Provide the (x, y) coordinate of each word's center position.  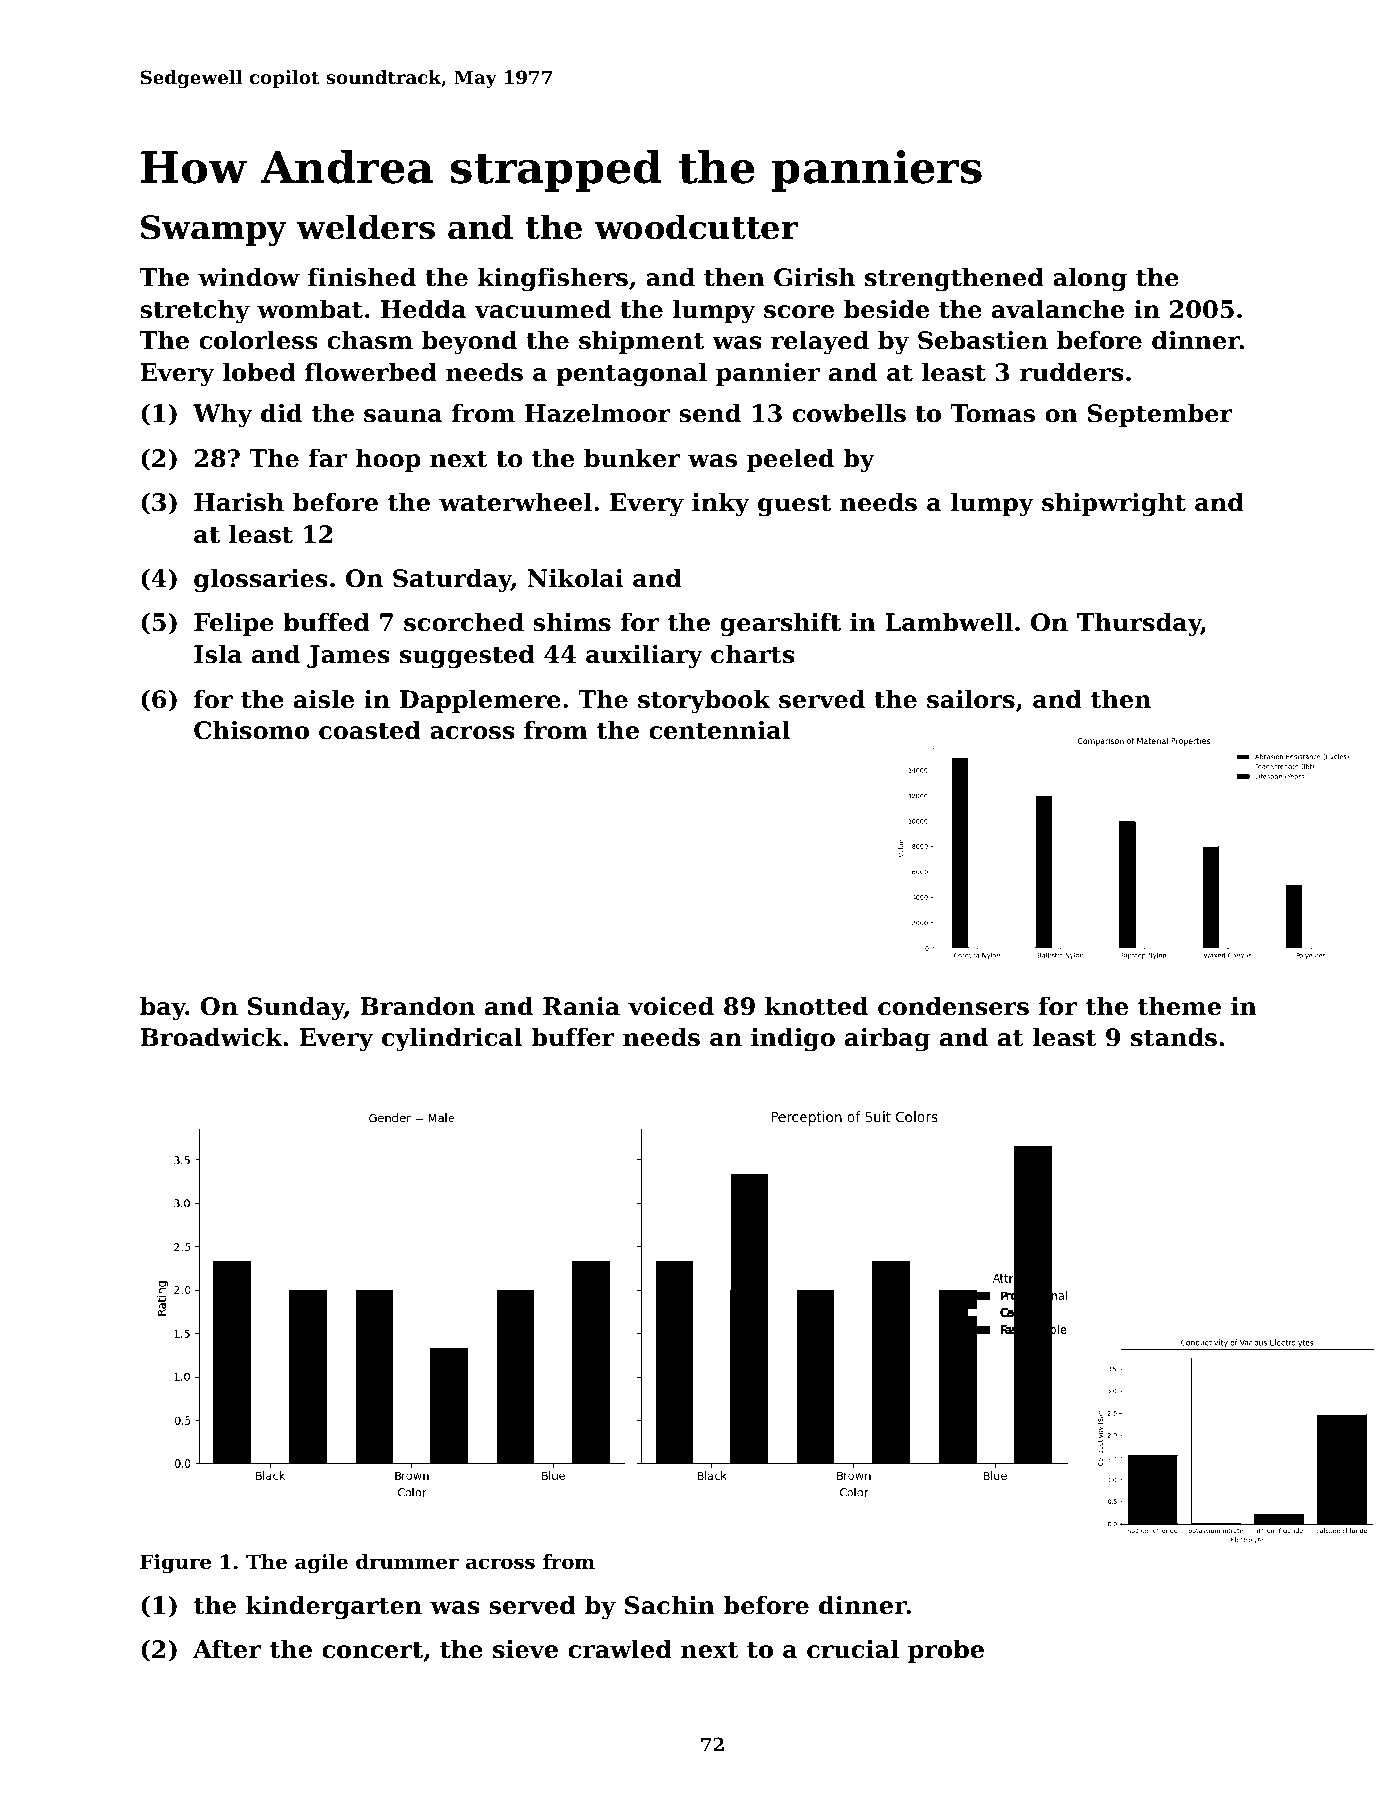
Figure (175, 1564)
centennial (720, 730)
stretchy (195, 311)
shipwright (1114, 504)
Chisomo (251, 730)
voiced (671, 1006)
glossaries (261, 580)
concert (372, 1650)
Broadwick (211, 1037)
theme (1179, 1006)
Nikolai (575, 578)
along (1090, 279)
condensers (953, 1006)
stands (1174, 1037)
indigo (793, 1039)
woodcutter (696, 227)
